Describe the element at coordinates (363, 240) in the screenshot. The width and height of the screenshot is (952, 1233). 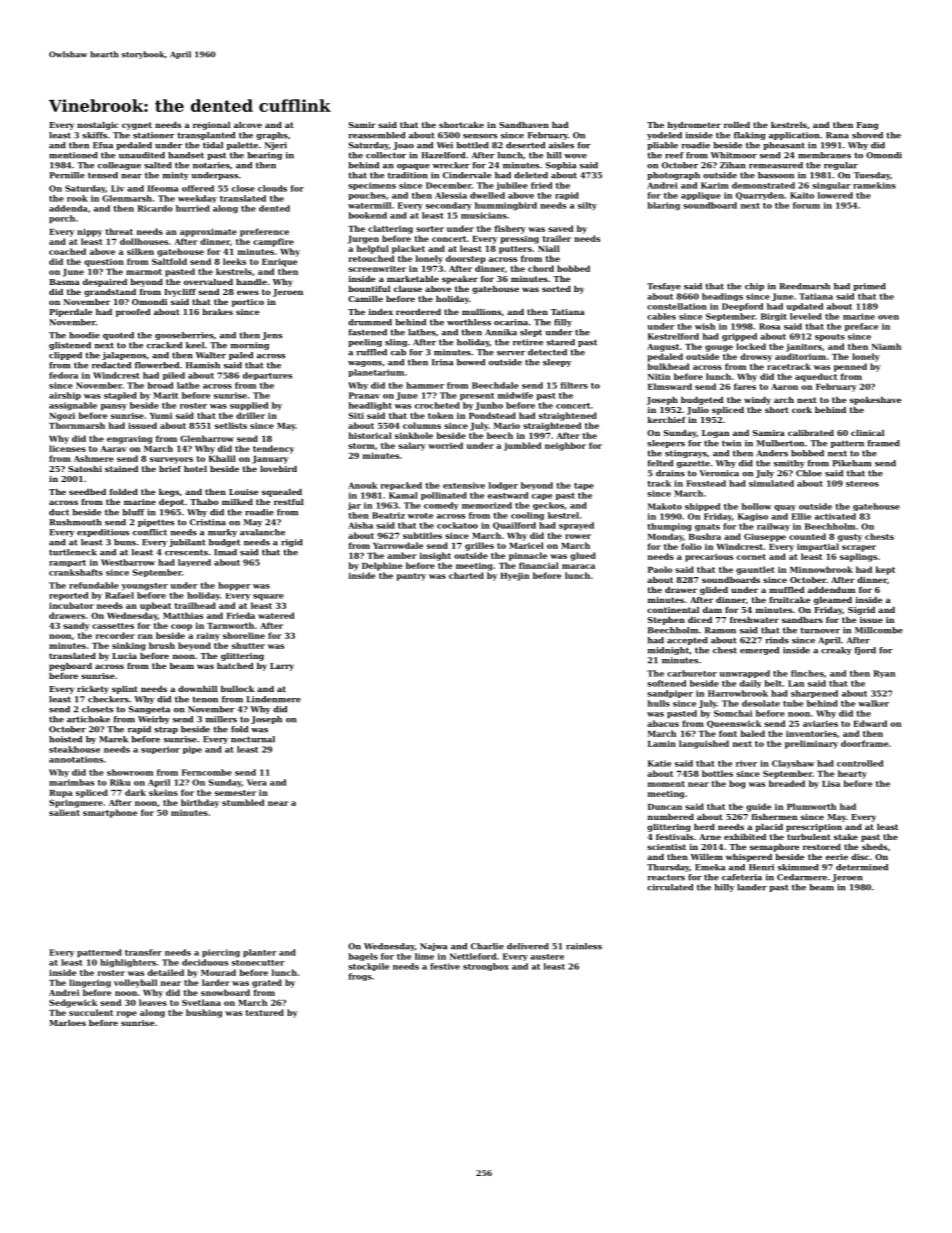
I see `Jurgen` at that location.
